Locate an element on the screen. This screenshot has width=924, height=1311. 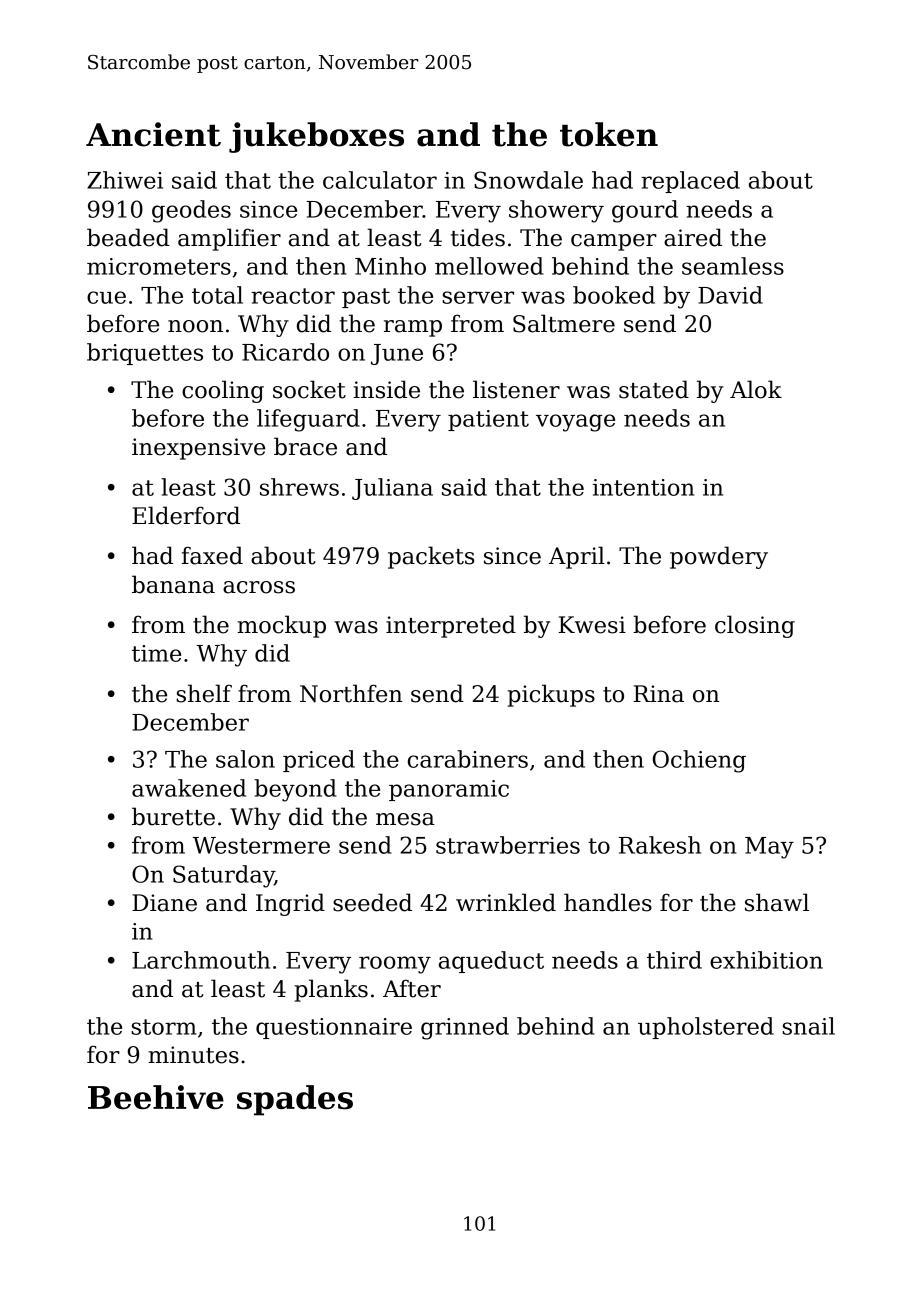
briquettes is located at coordinates (145, 354).
